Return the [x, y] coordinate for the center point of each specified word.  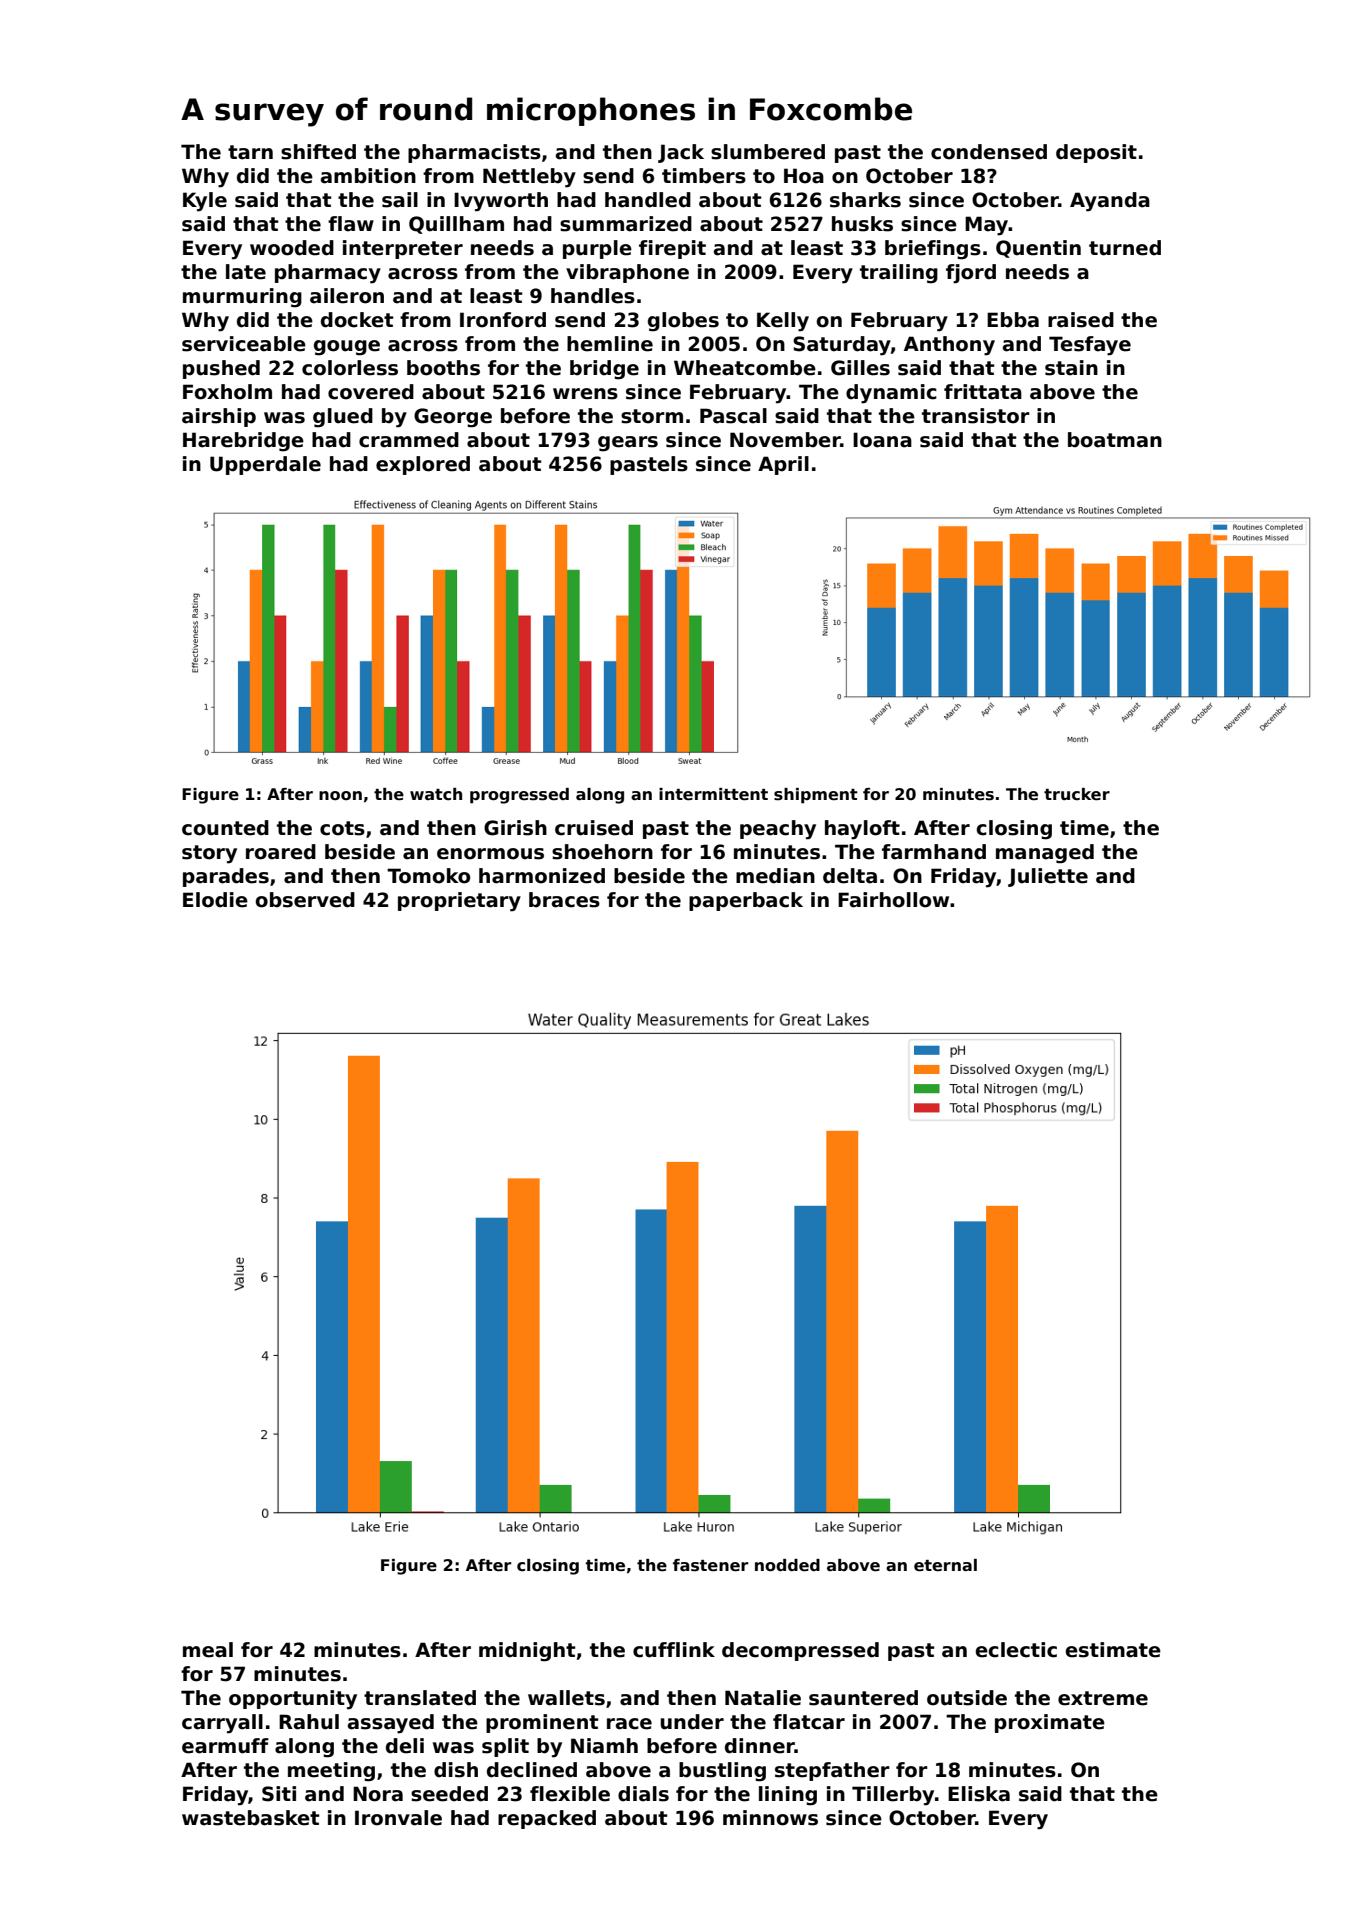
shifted [318, 152]
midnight [527, 1652]
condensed [989, 152]
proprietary [459, 902]
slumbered [768, 152]
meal [208, 1650]
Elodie [215, 900]
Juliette [1048, 877]
